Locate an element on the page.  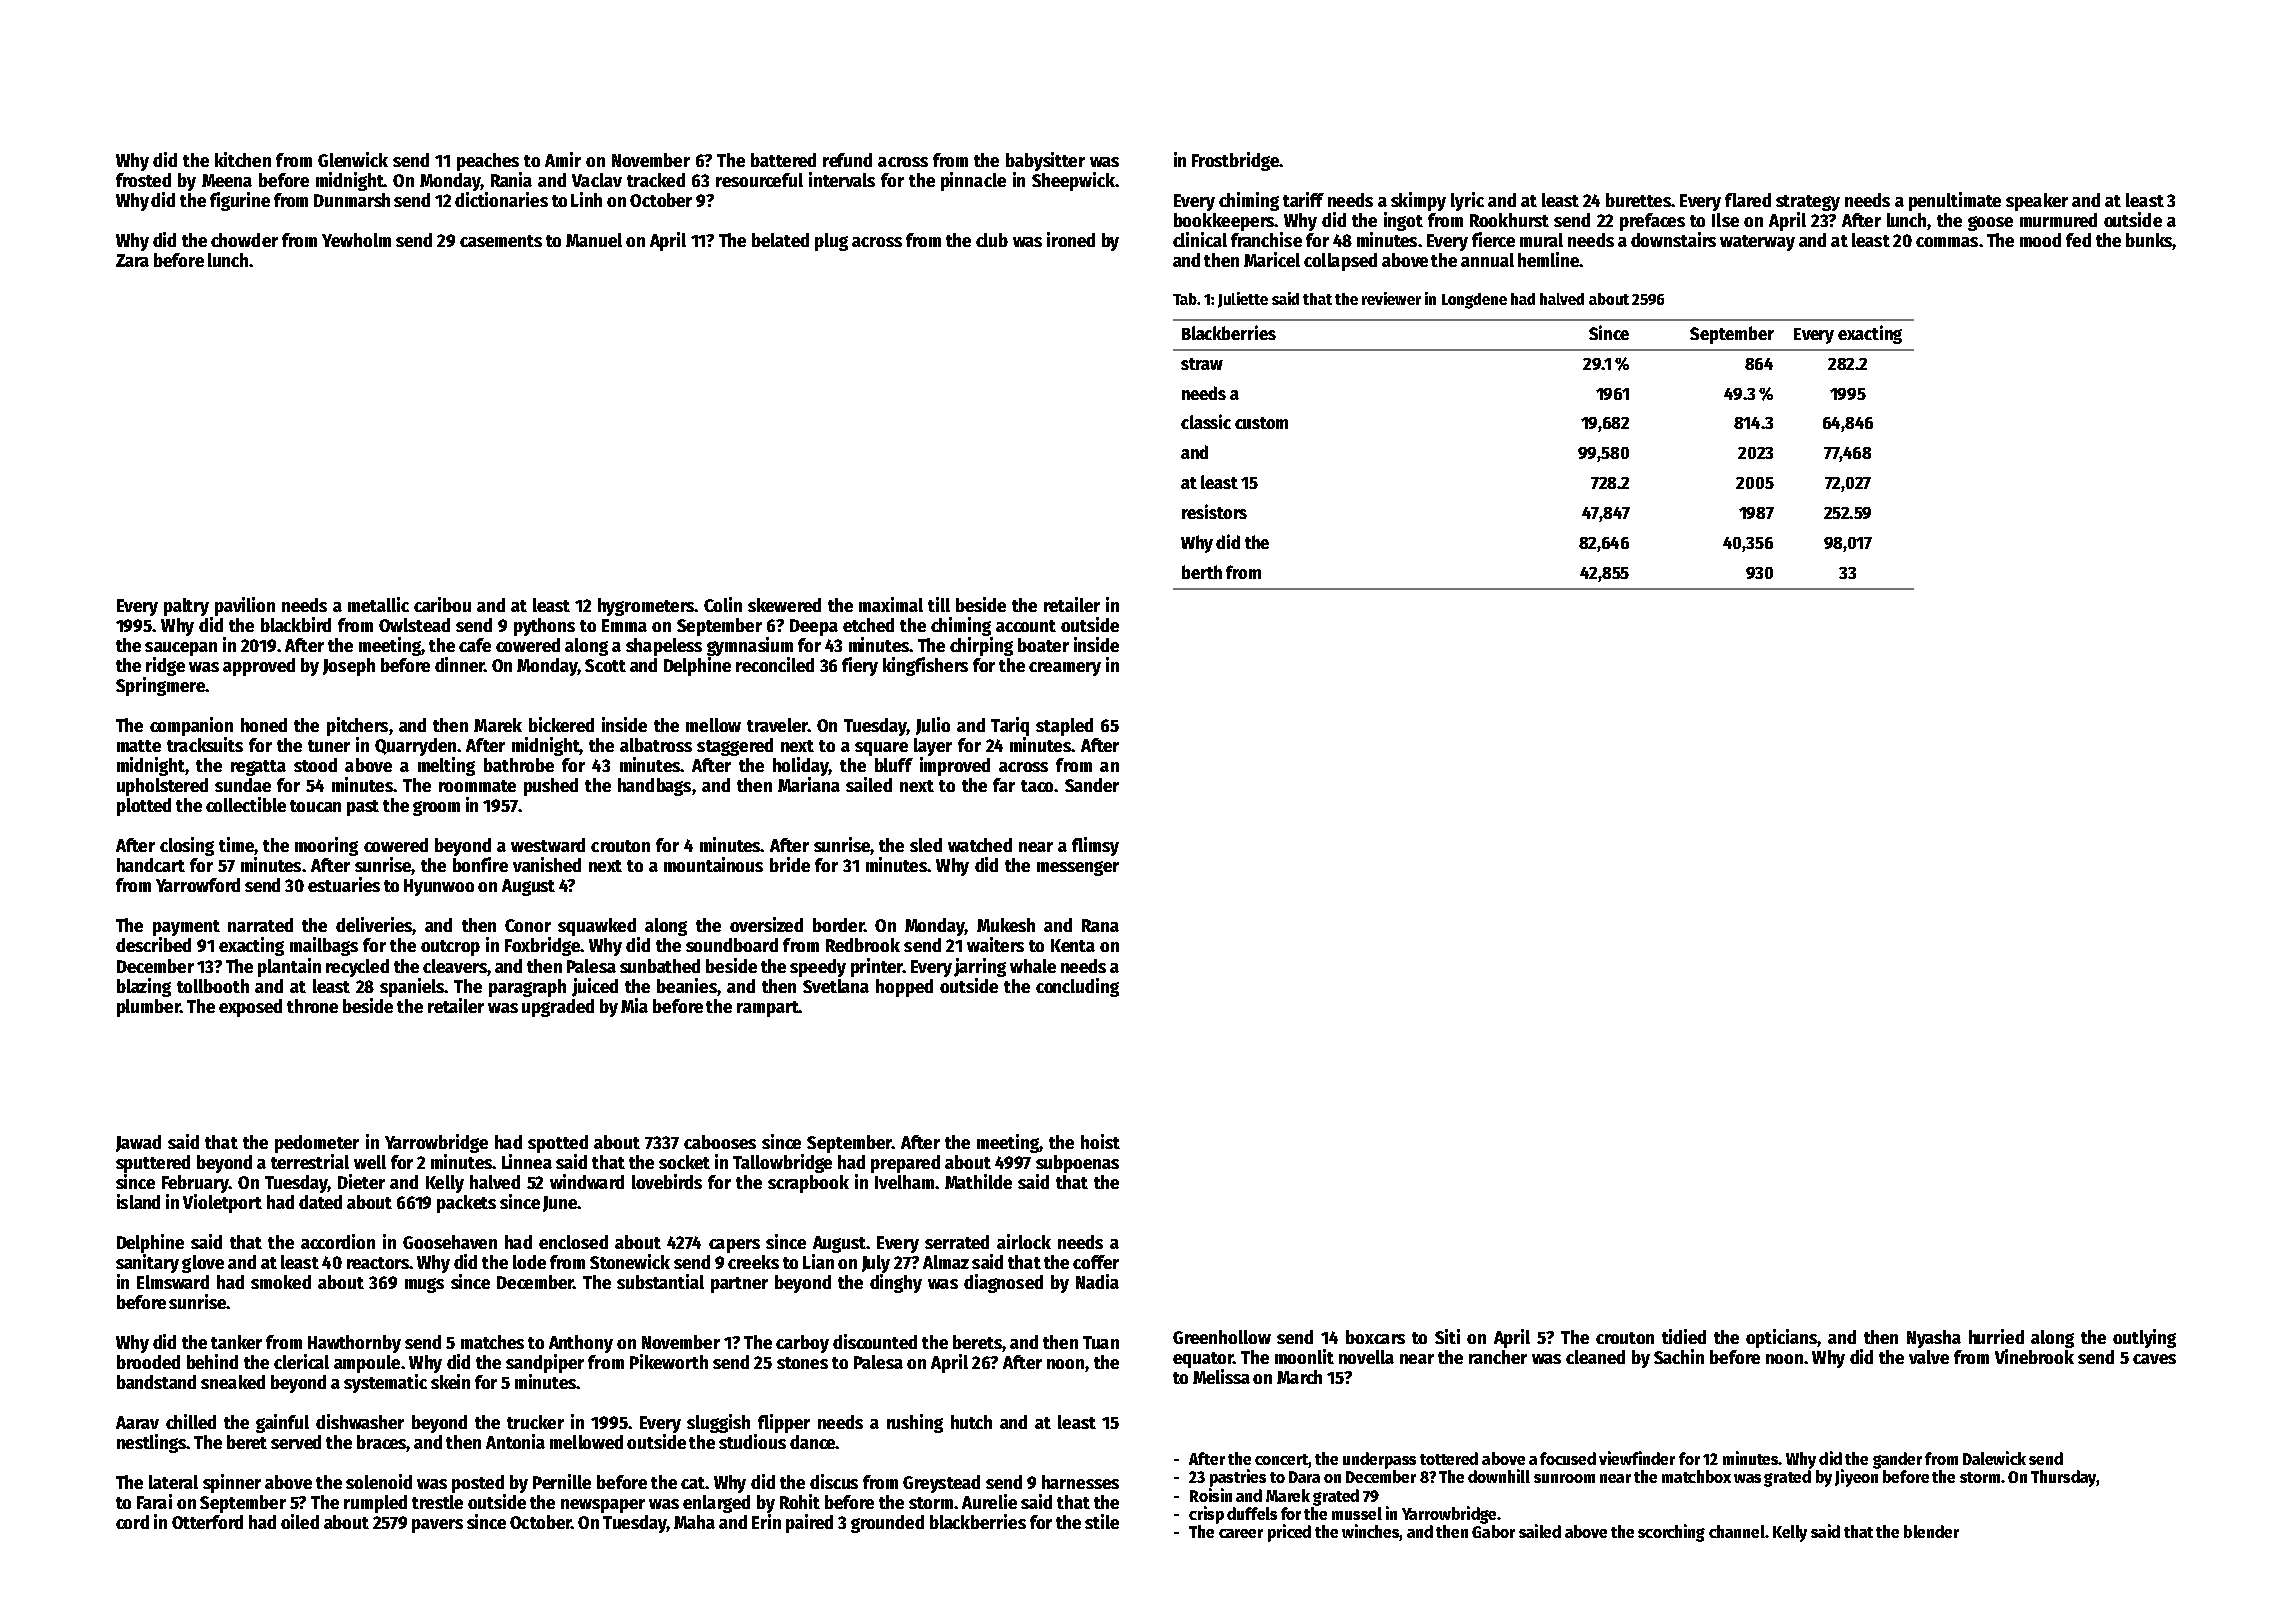
penultimate is located at coordinates (1955, 201).
